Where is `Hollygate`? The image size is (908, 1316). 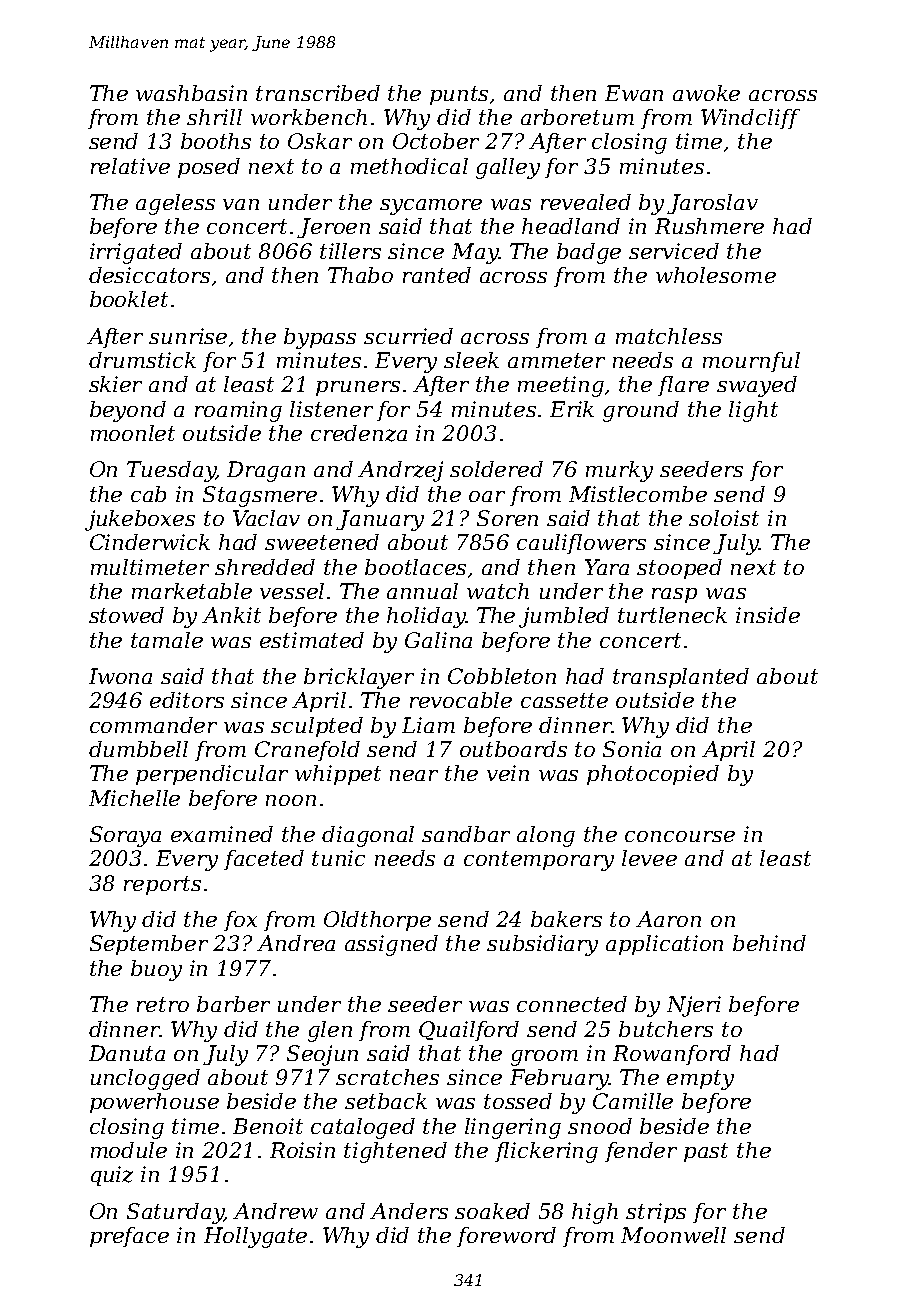 Hollygate is located at coordinates (255, 1237).
